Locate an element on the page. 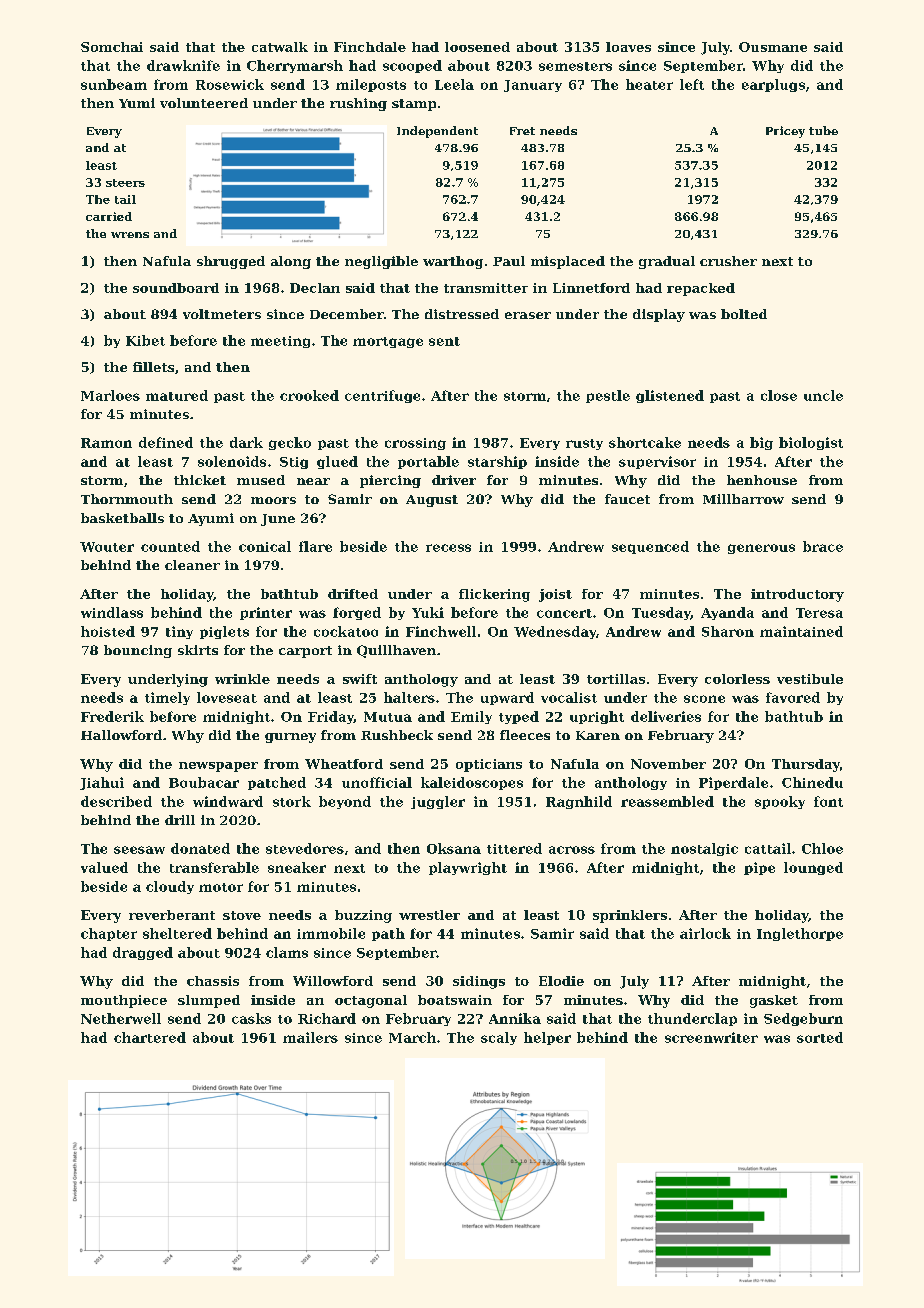  screenwriter is located at coordinates (711, 1037).
